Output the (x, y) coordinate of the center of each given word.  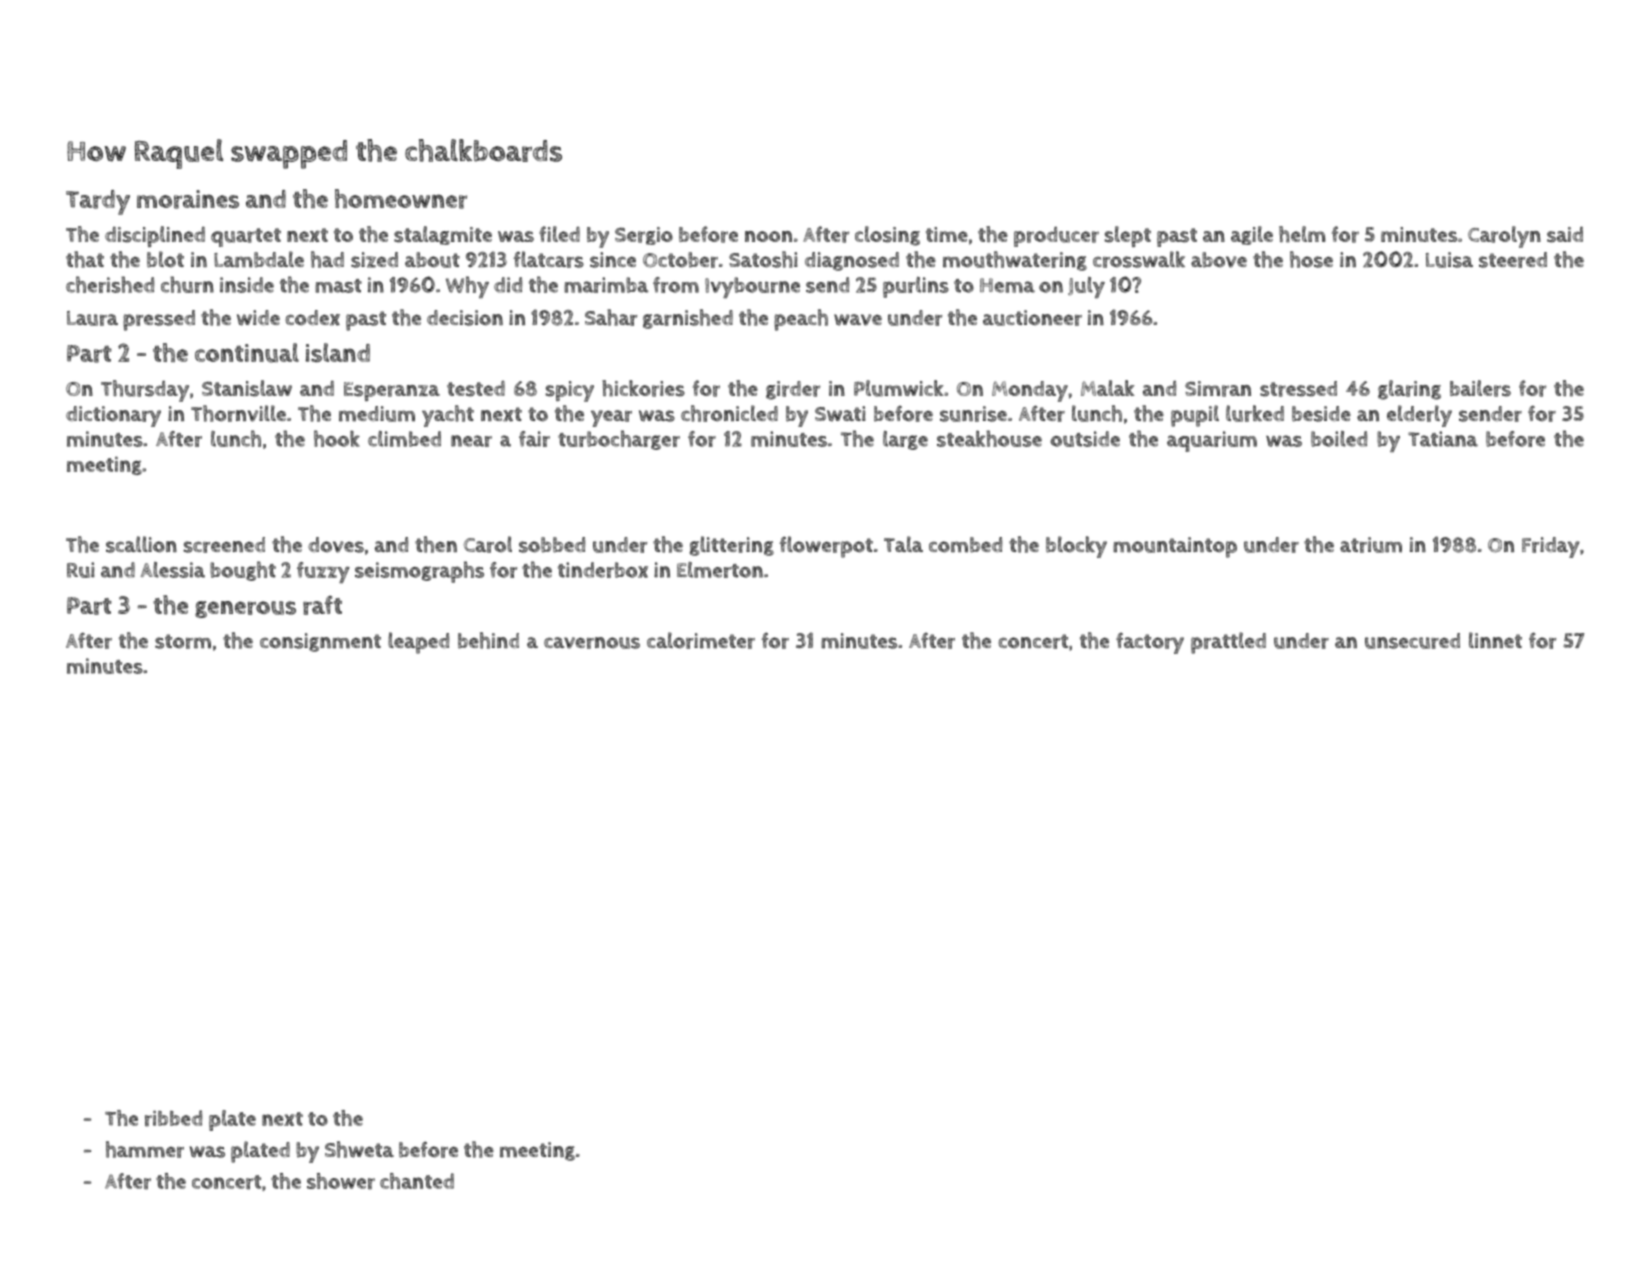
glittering (731, 546)
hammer (145, 1149)
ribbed (173, 1118)
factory (1150, 643)
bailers (1480, 388)
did (508, 285)
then (436, 544)
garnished (688, 319)
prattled (1228, 643)
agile (1252, 235)
